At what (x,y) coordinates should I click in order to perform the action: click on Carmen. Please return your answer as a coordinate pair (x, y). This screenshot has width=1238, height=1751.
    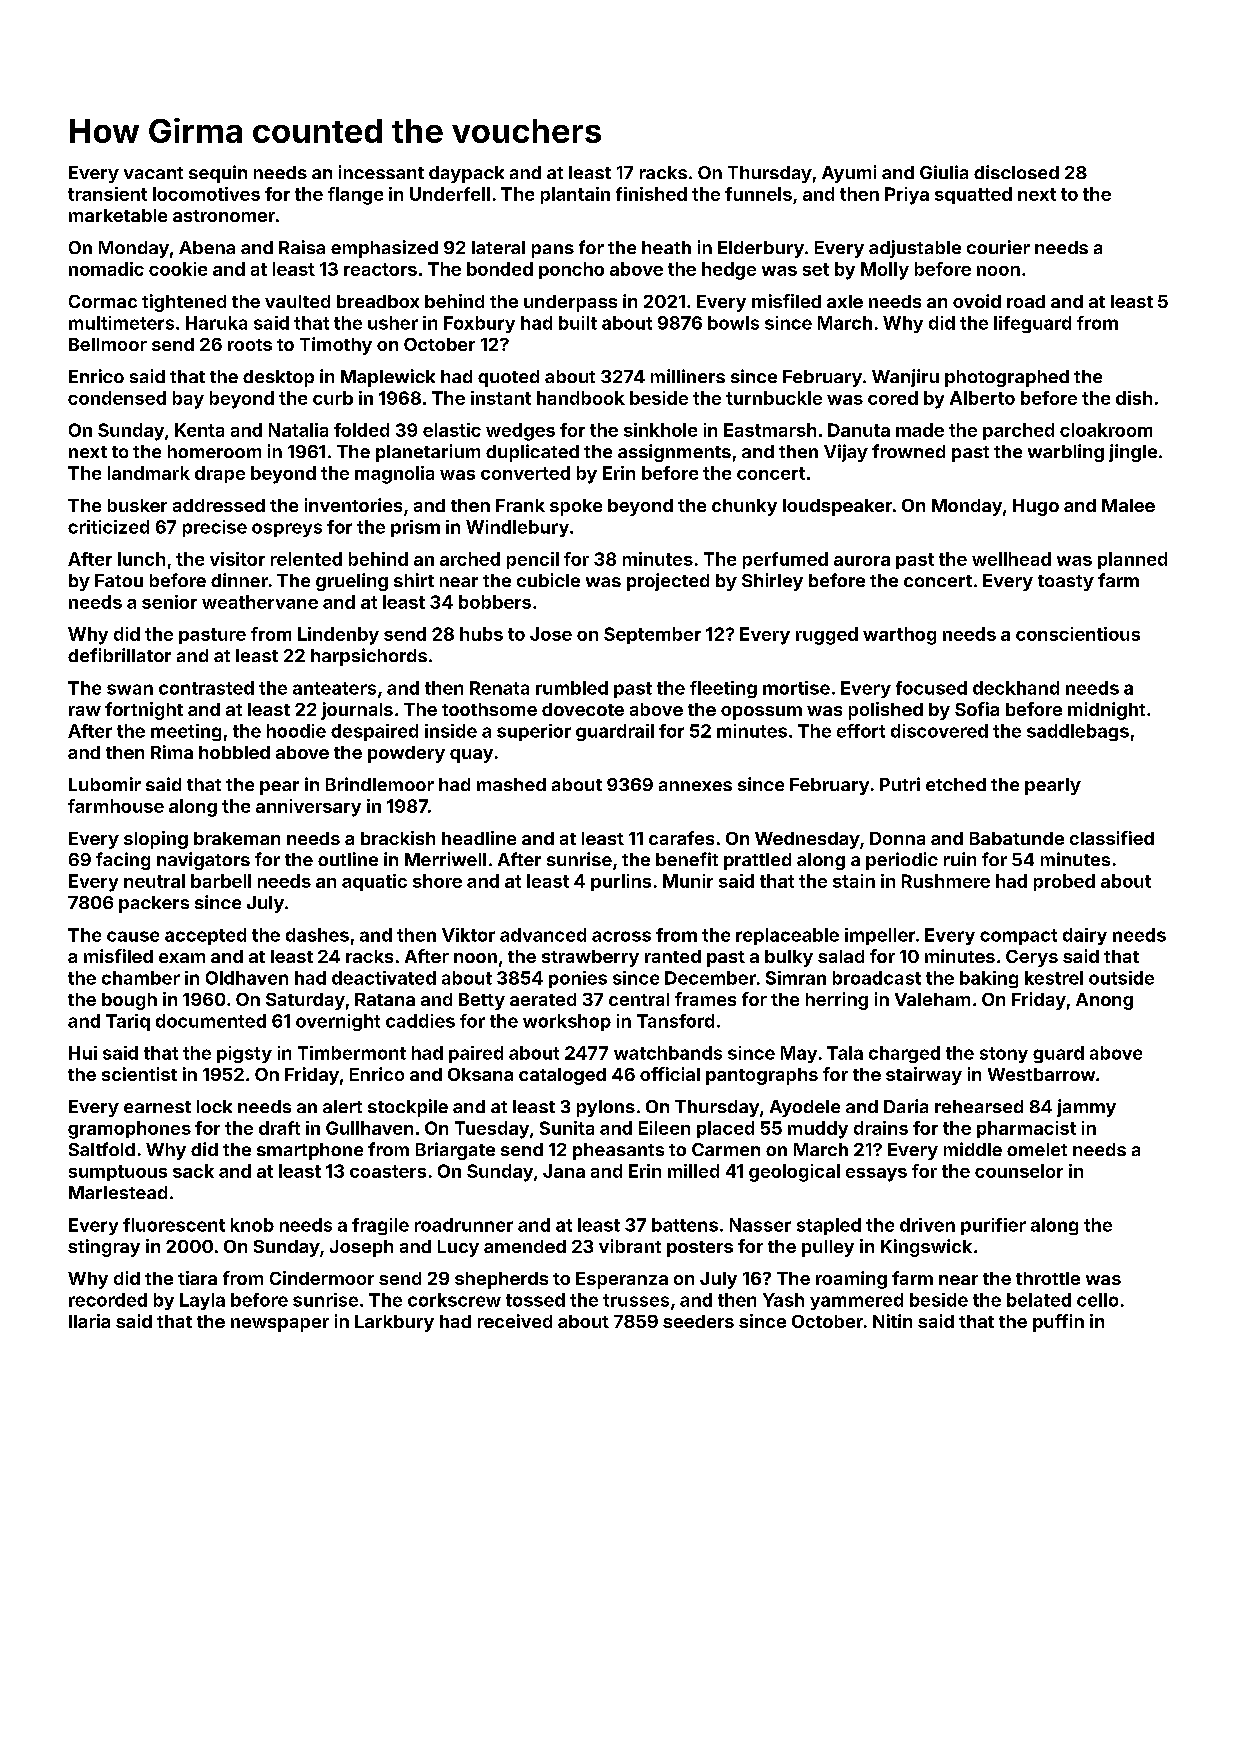
    Looking at the image, I should click on (726, 1149).
